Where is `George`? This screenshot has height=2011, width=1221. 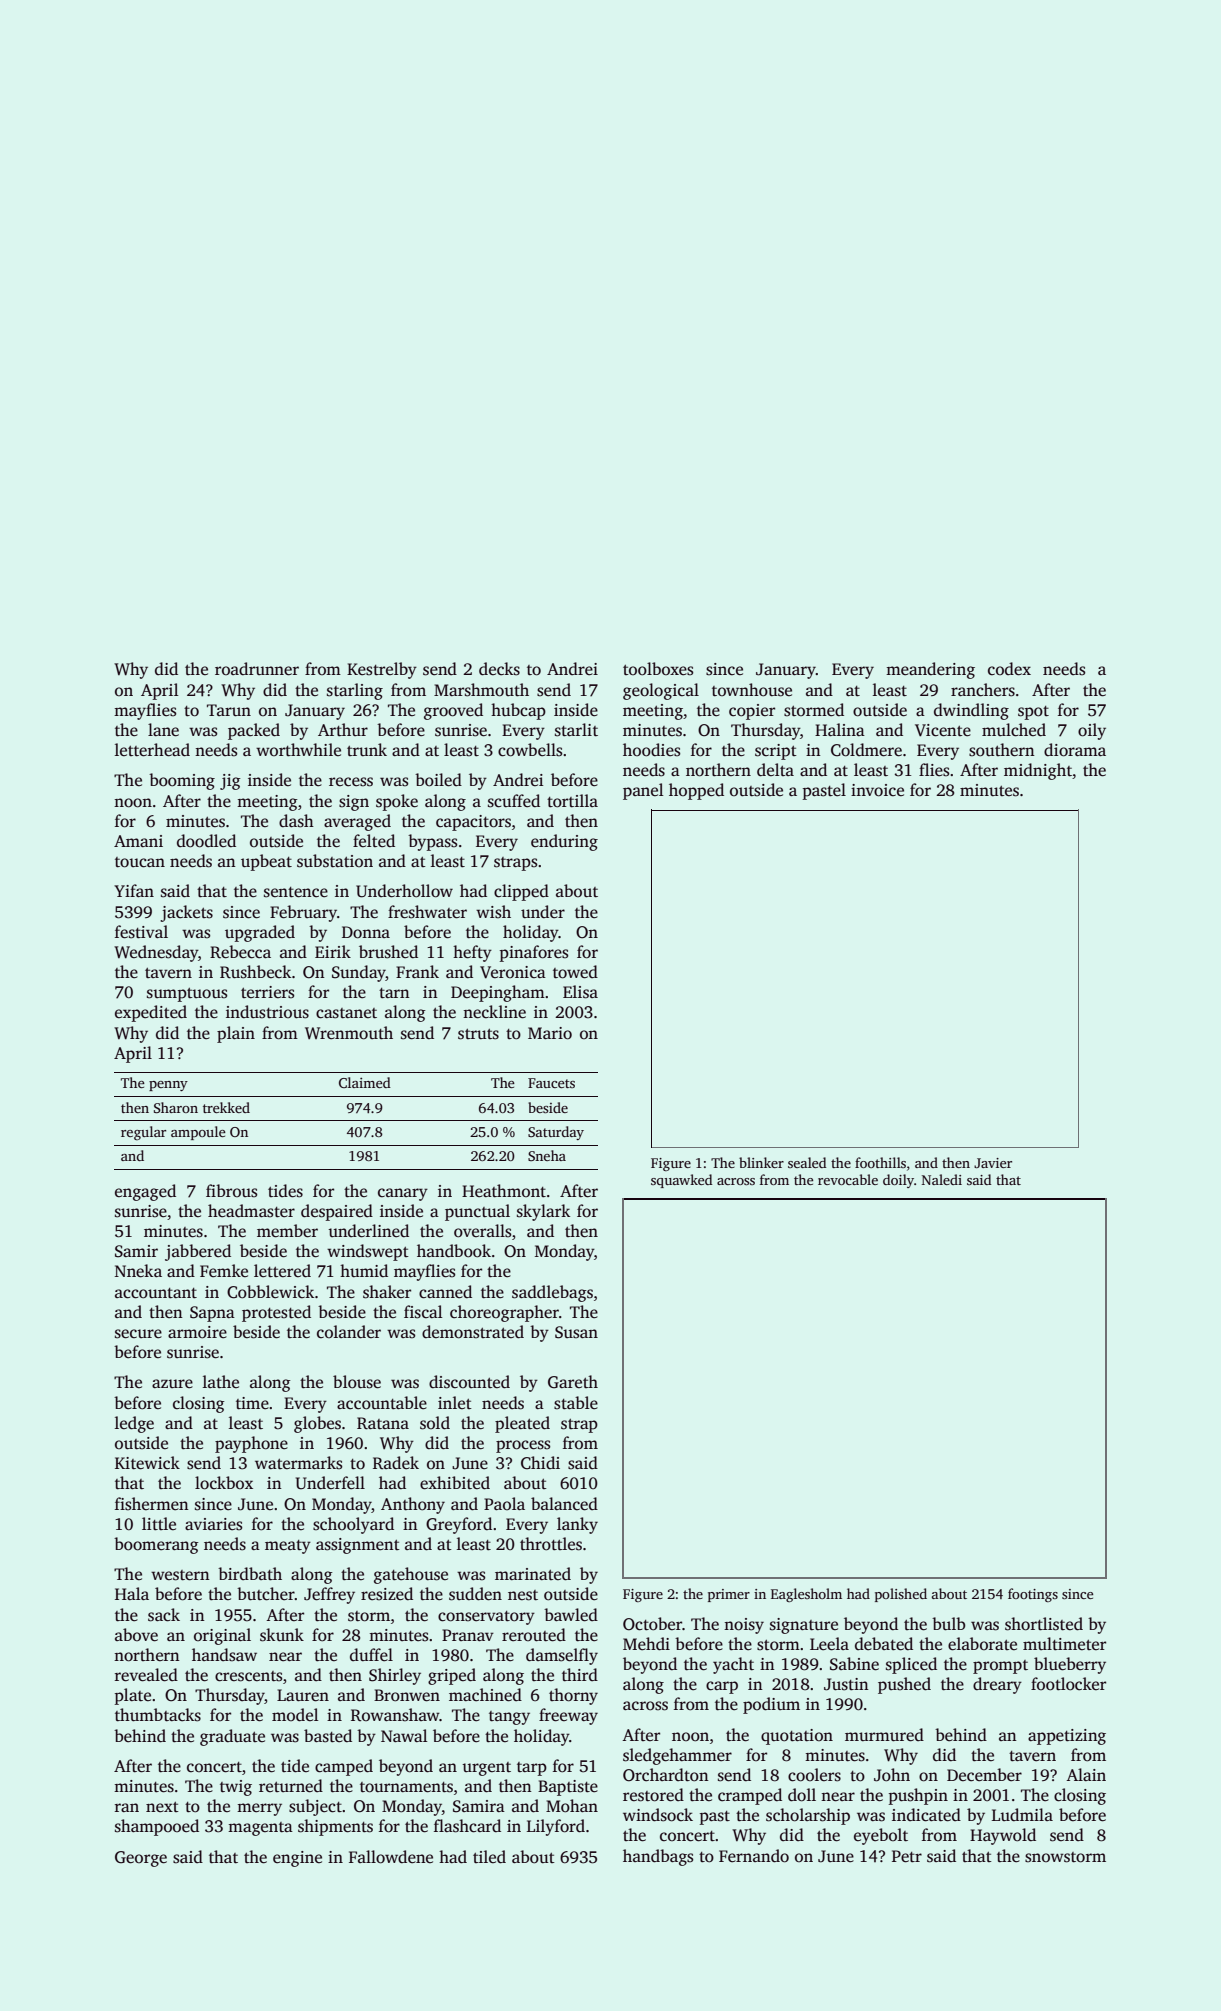
George is located at coordinates (141, 1859).
